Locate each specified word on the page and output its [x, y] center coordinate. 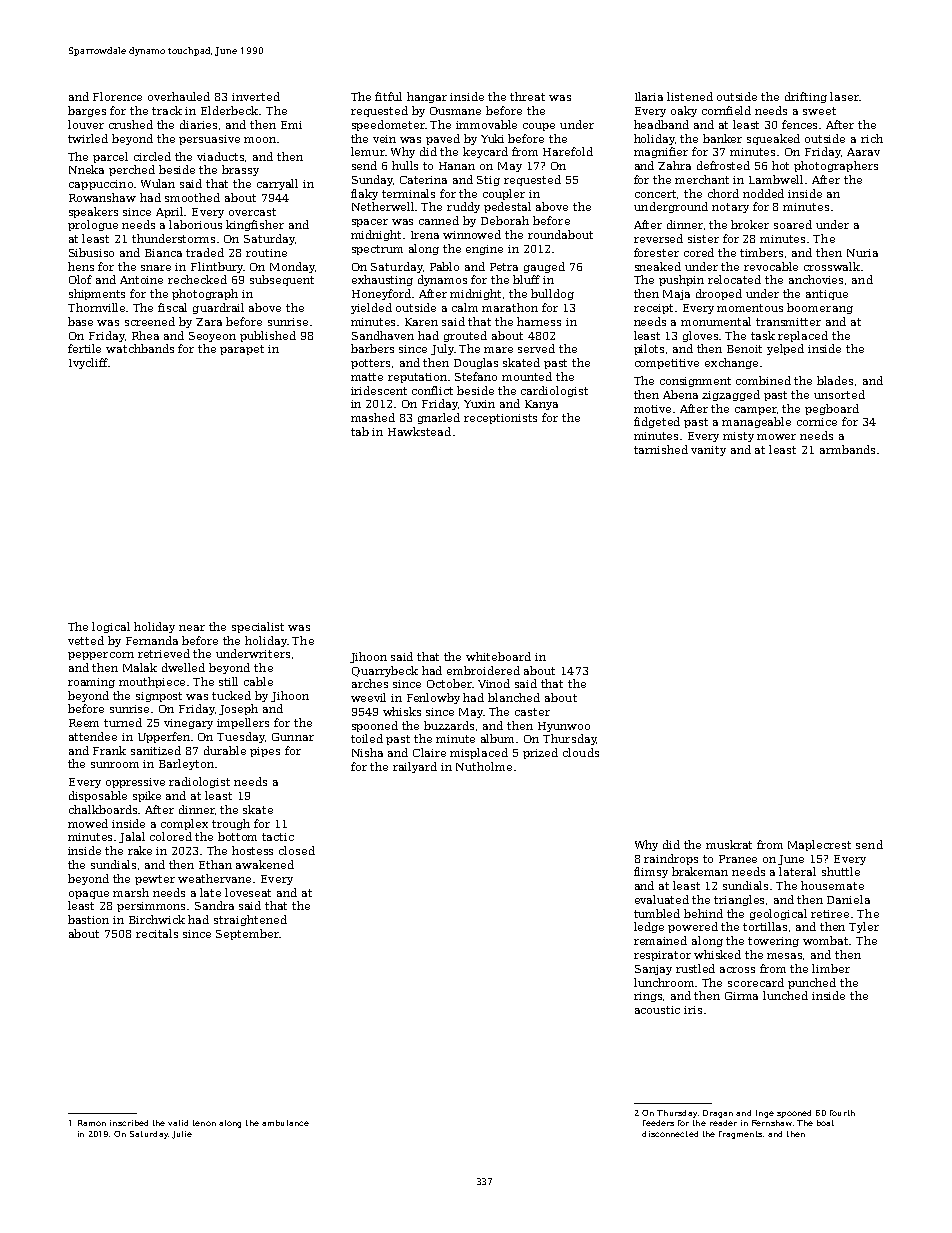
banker [722, 138]
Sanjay [653, 970]
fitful [388, 96]
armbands [847, 449]
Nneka [86, 169]
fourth [842, 1113]
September [247, 934]
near [192, 628]
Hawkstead [419, 431]
